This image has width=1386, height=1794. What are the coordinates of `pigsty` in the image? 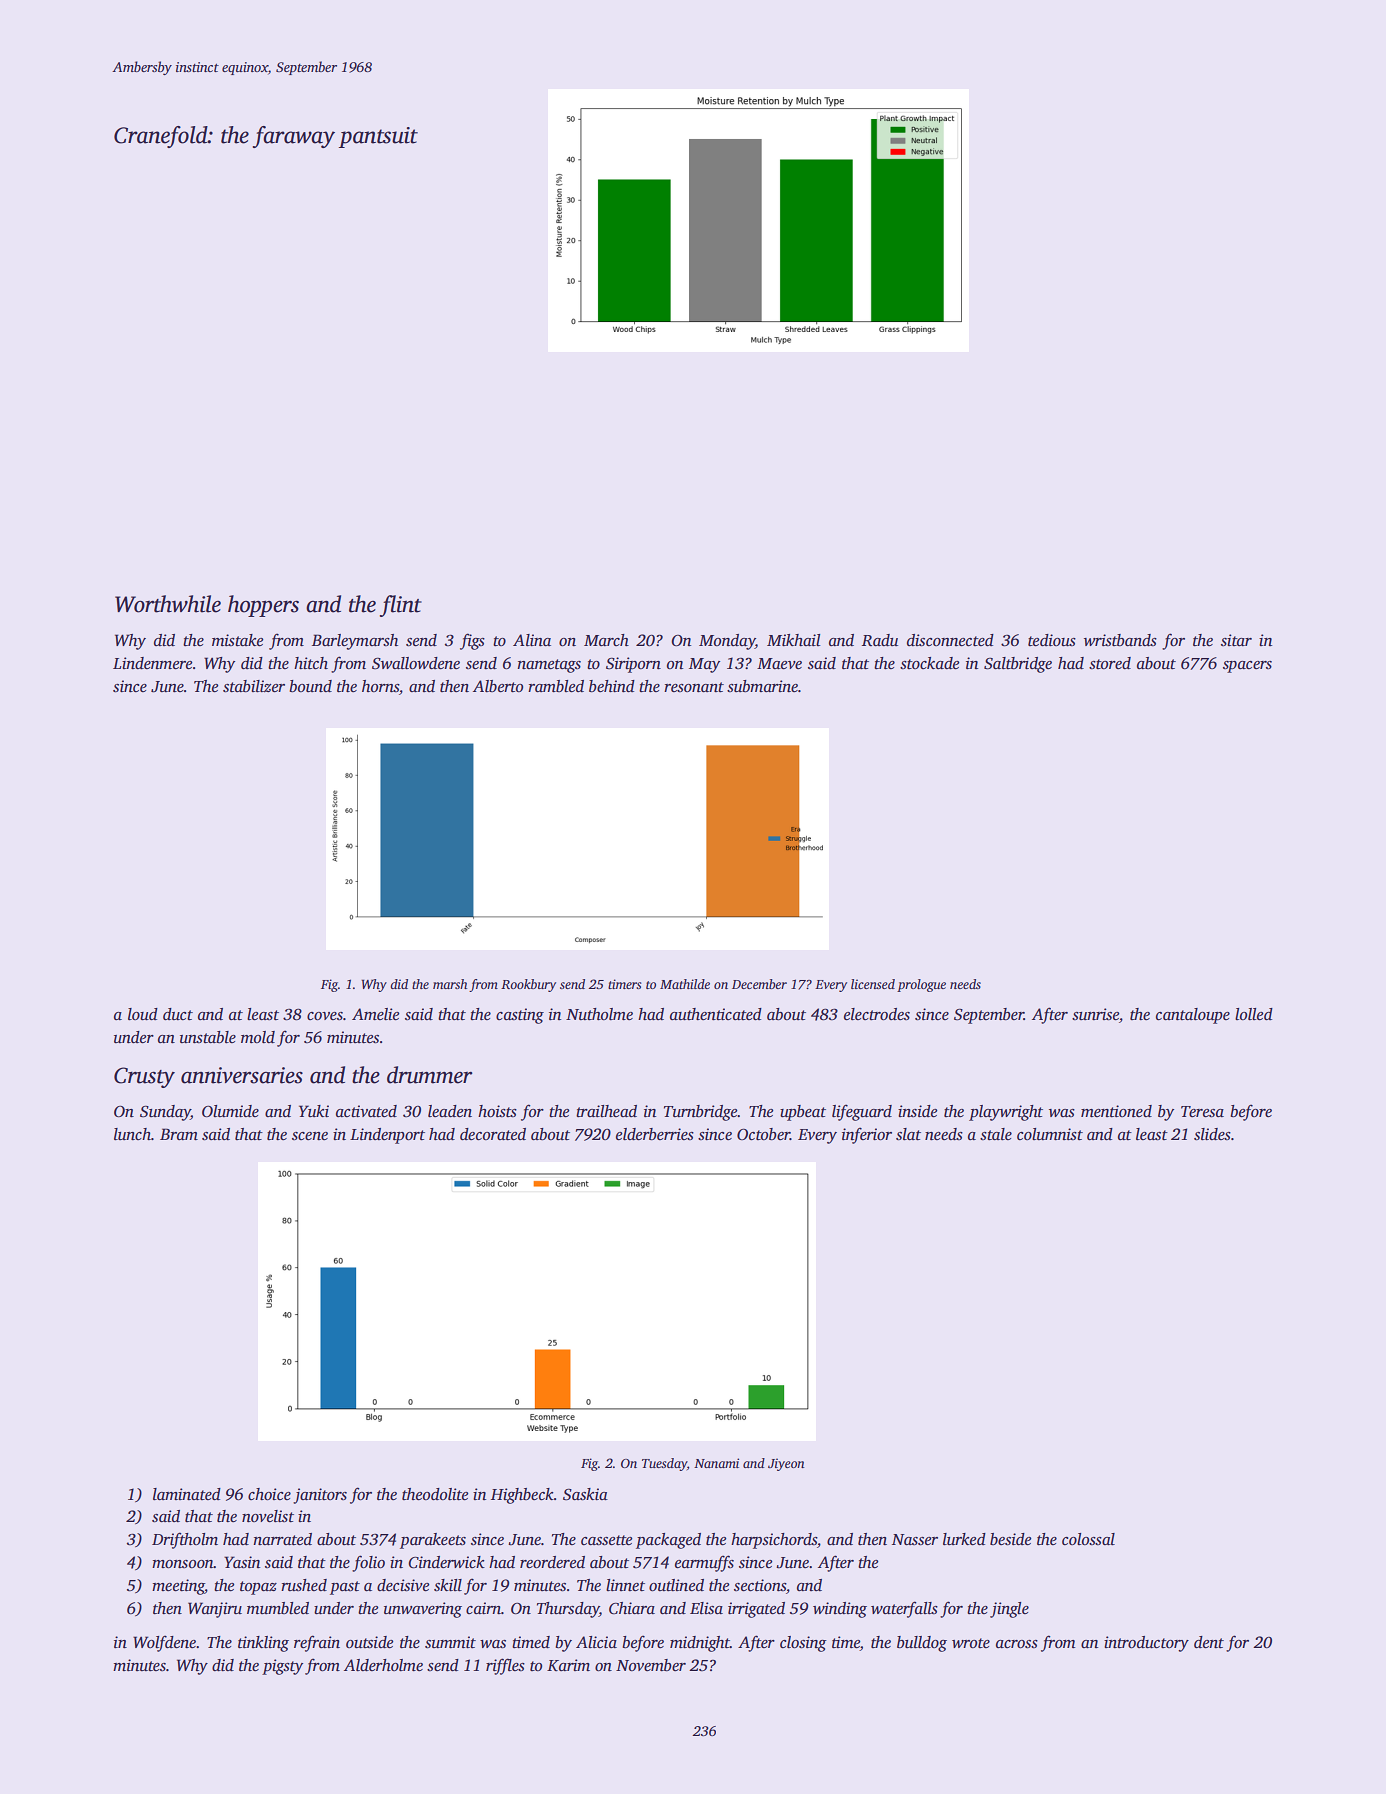 It's located at (282, 1667).
